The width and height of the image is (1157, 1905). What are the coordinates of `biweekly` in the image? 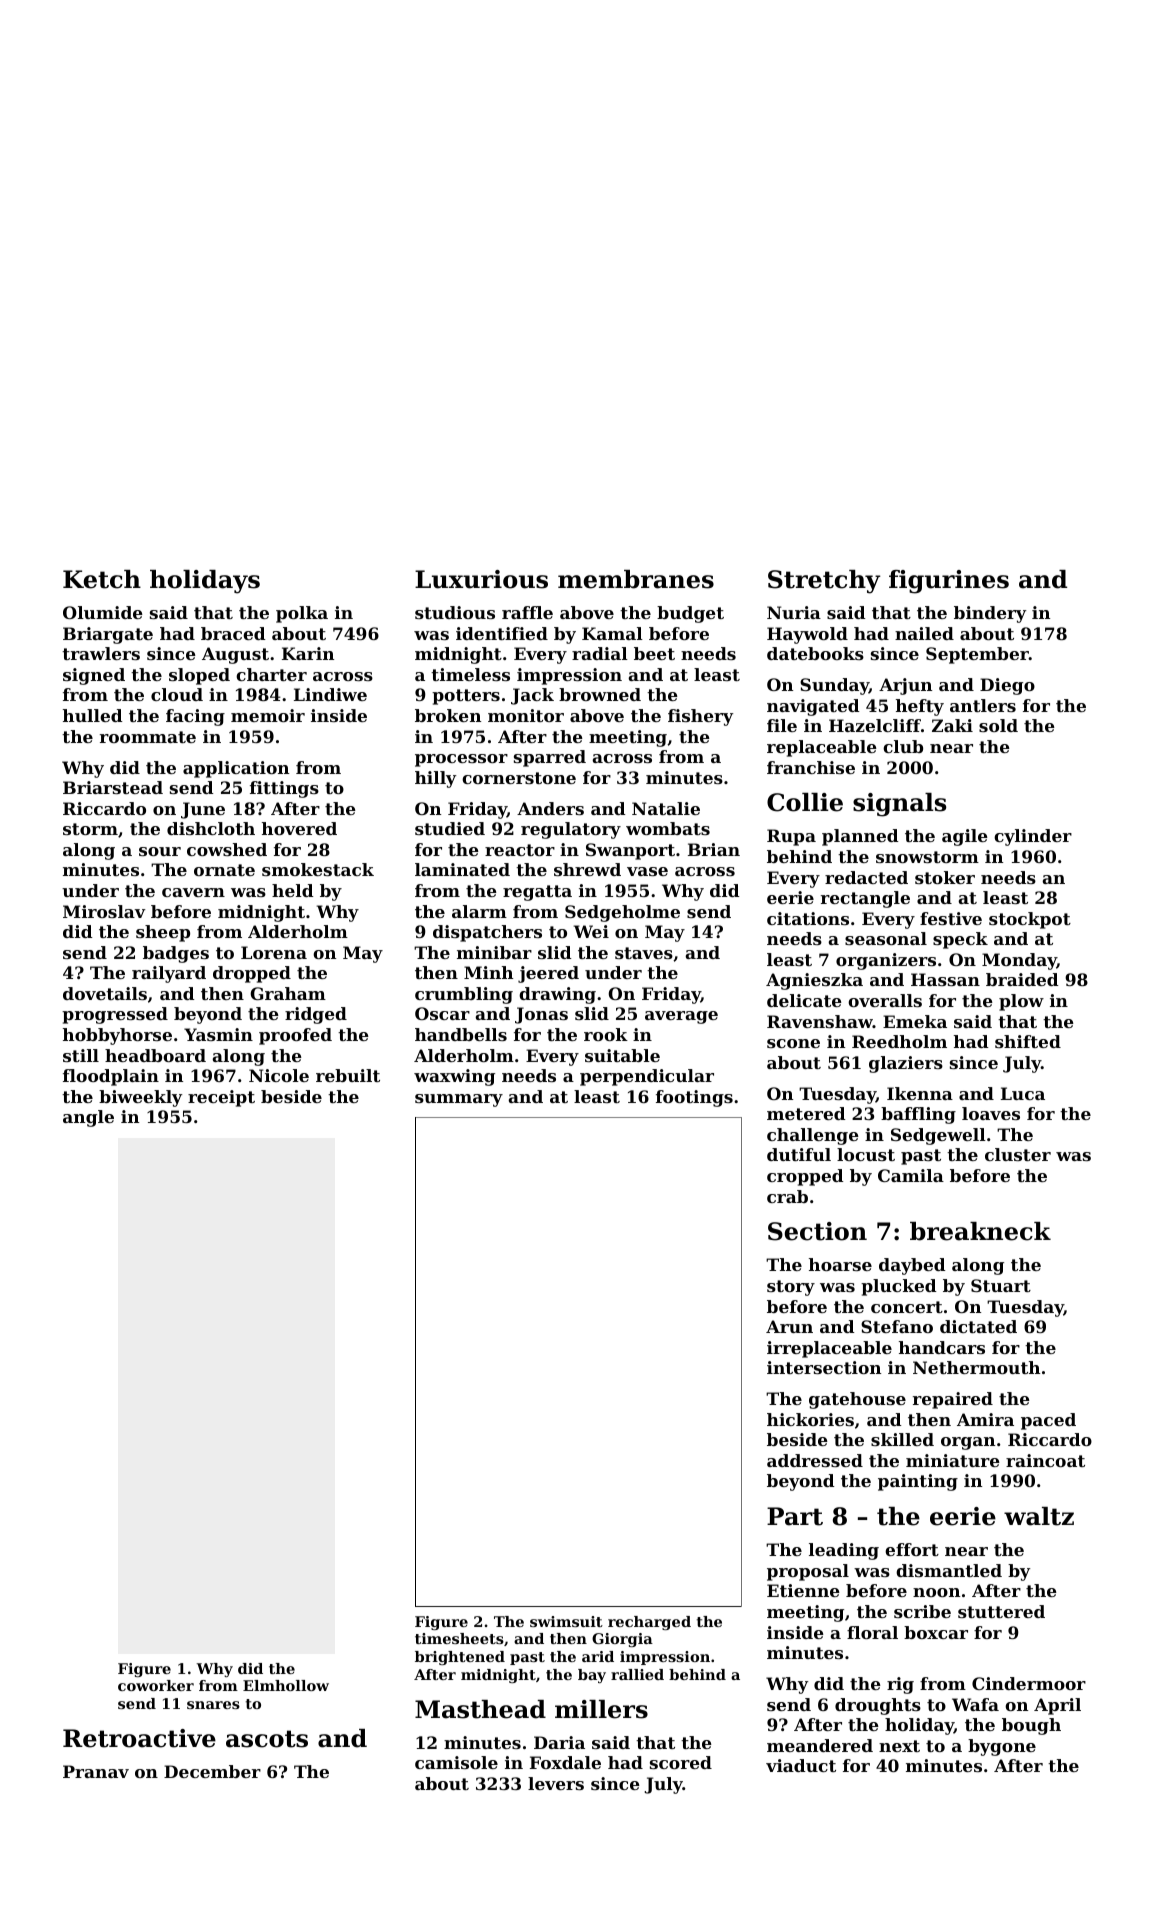 It's located at (140, 1098).
